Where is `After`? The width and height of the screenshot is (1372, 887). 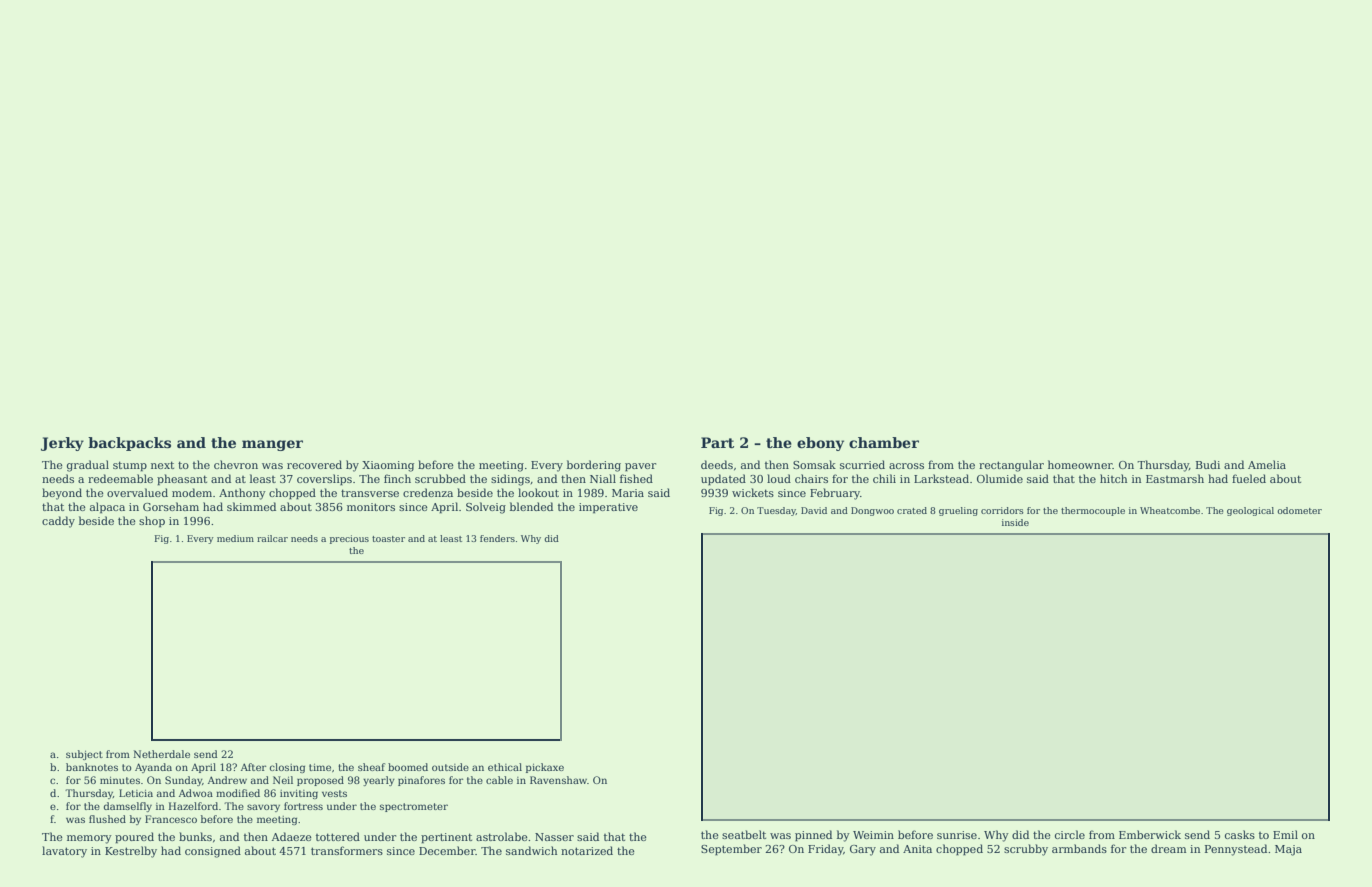
After is located at coordinates (253, 767).
